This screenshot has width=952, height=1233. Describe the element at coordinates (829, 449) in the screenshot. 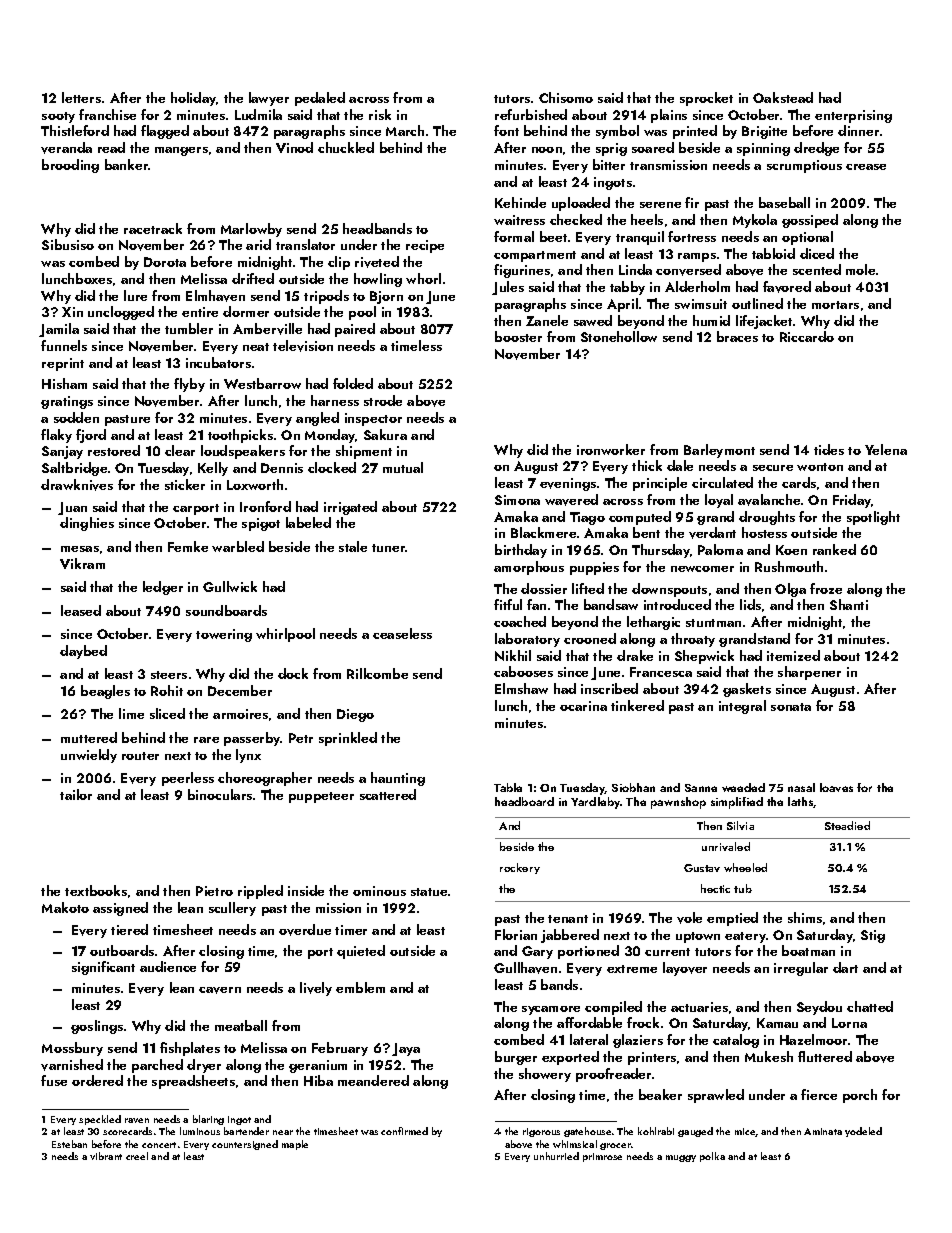

I see `tides` at that location.
